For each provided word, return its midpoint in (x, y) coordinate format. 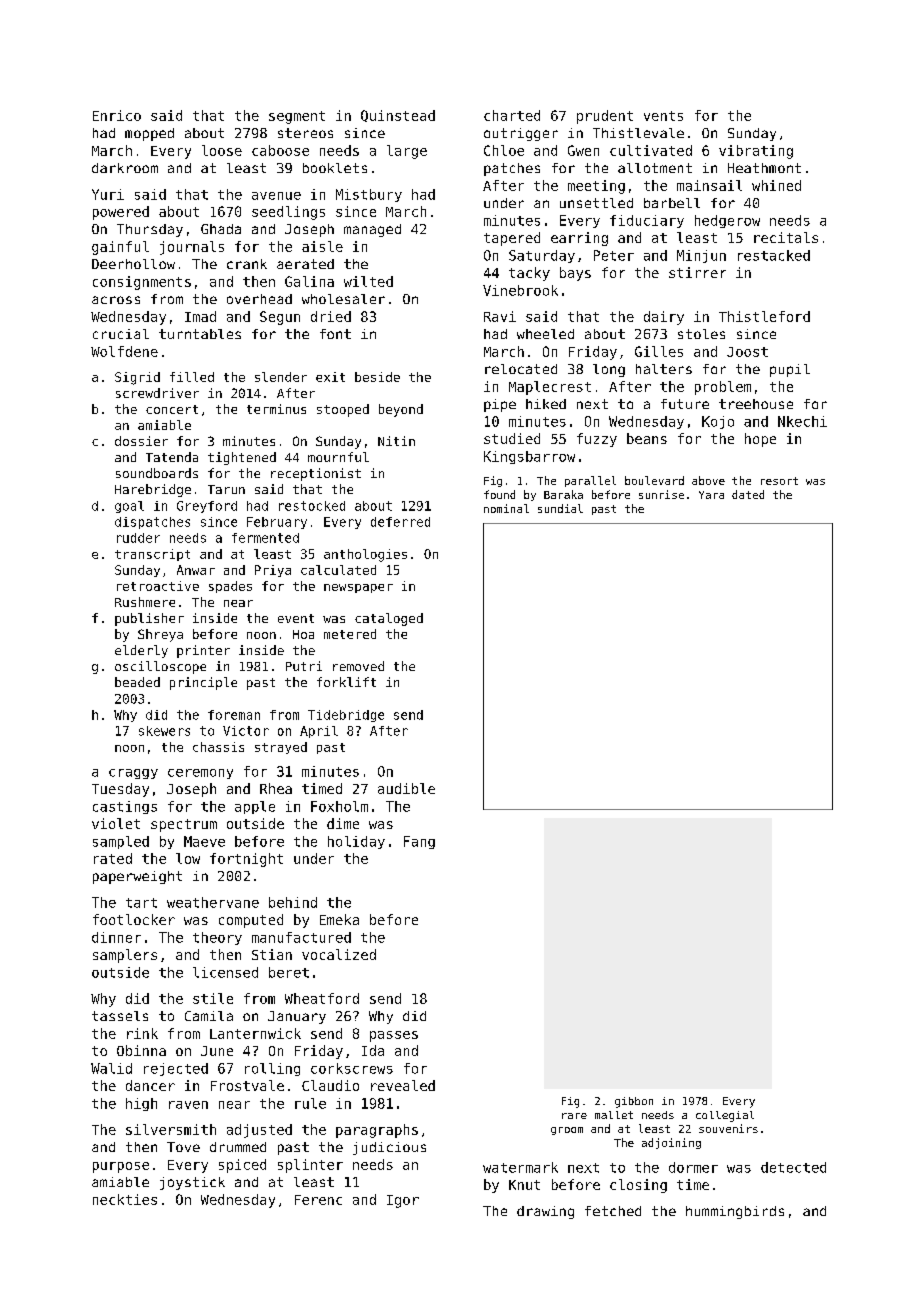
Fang (419, 842)
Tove (183, 1147)
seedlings (288, 213)
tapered (512, 239)
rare (574, 1116)
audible (406, 788)
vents (663, 116)
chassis (218, 747)
